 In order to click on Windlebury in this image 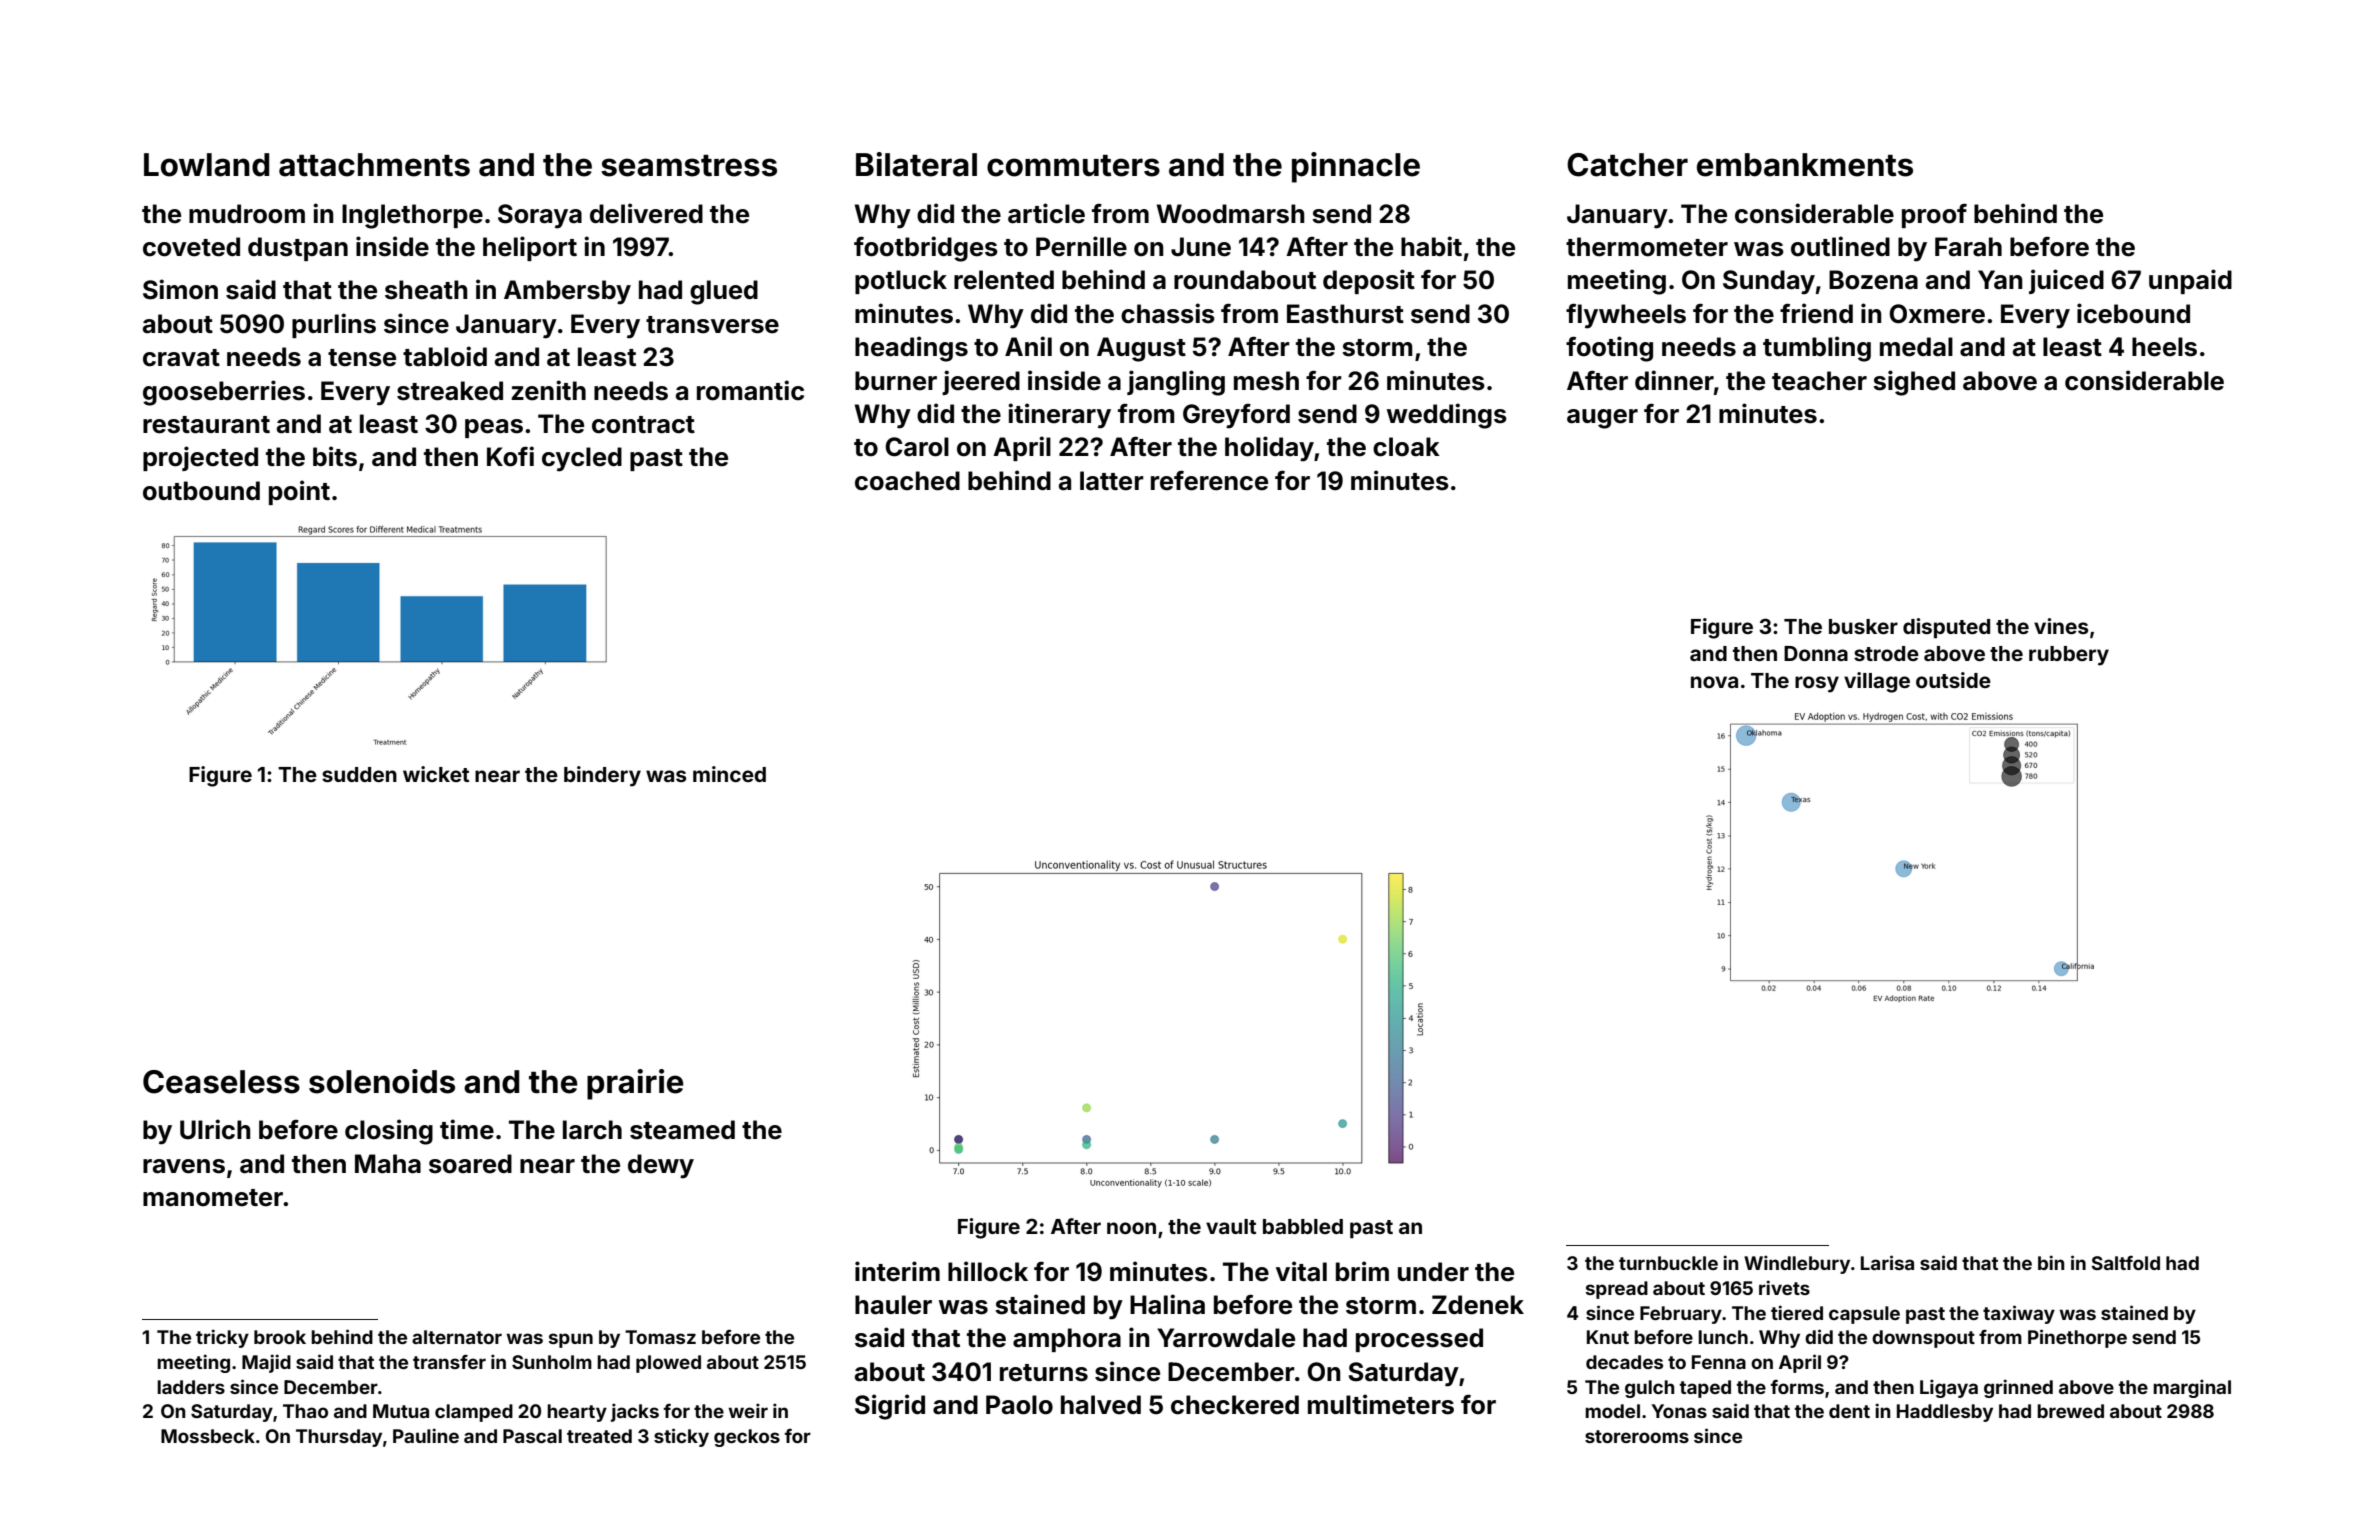, I will do `click(1797, 1264)`.
